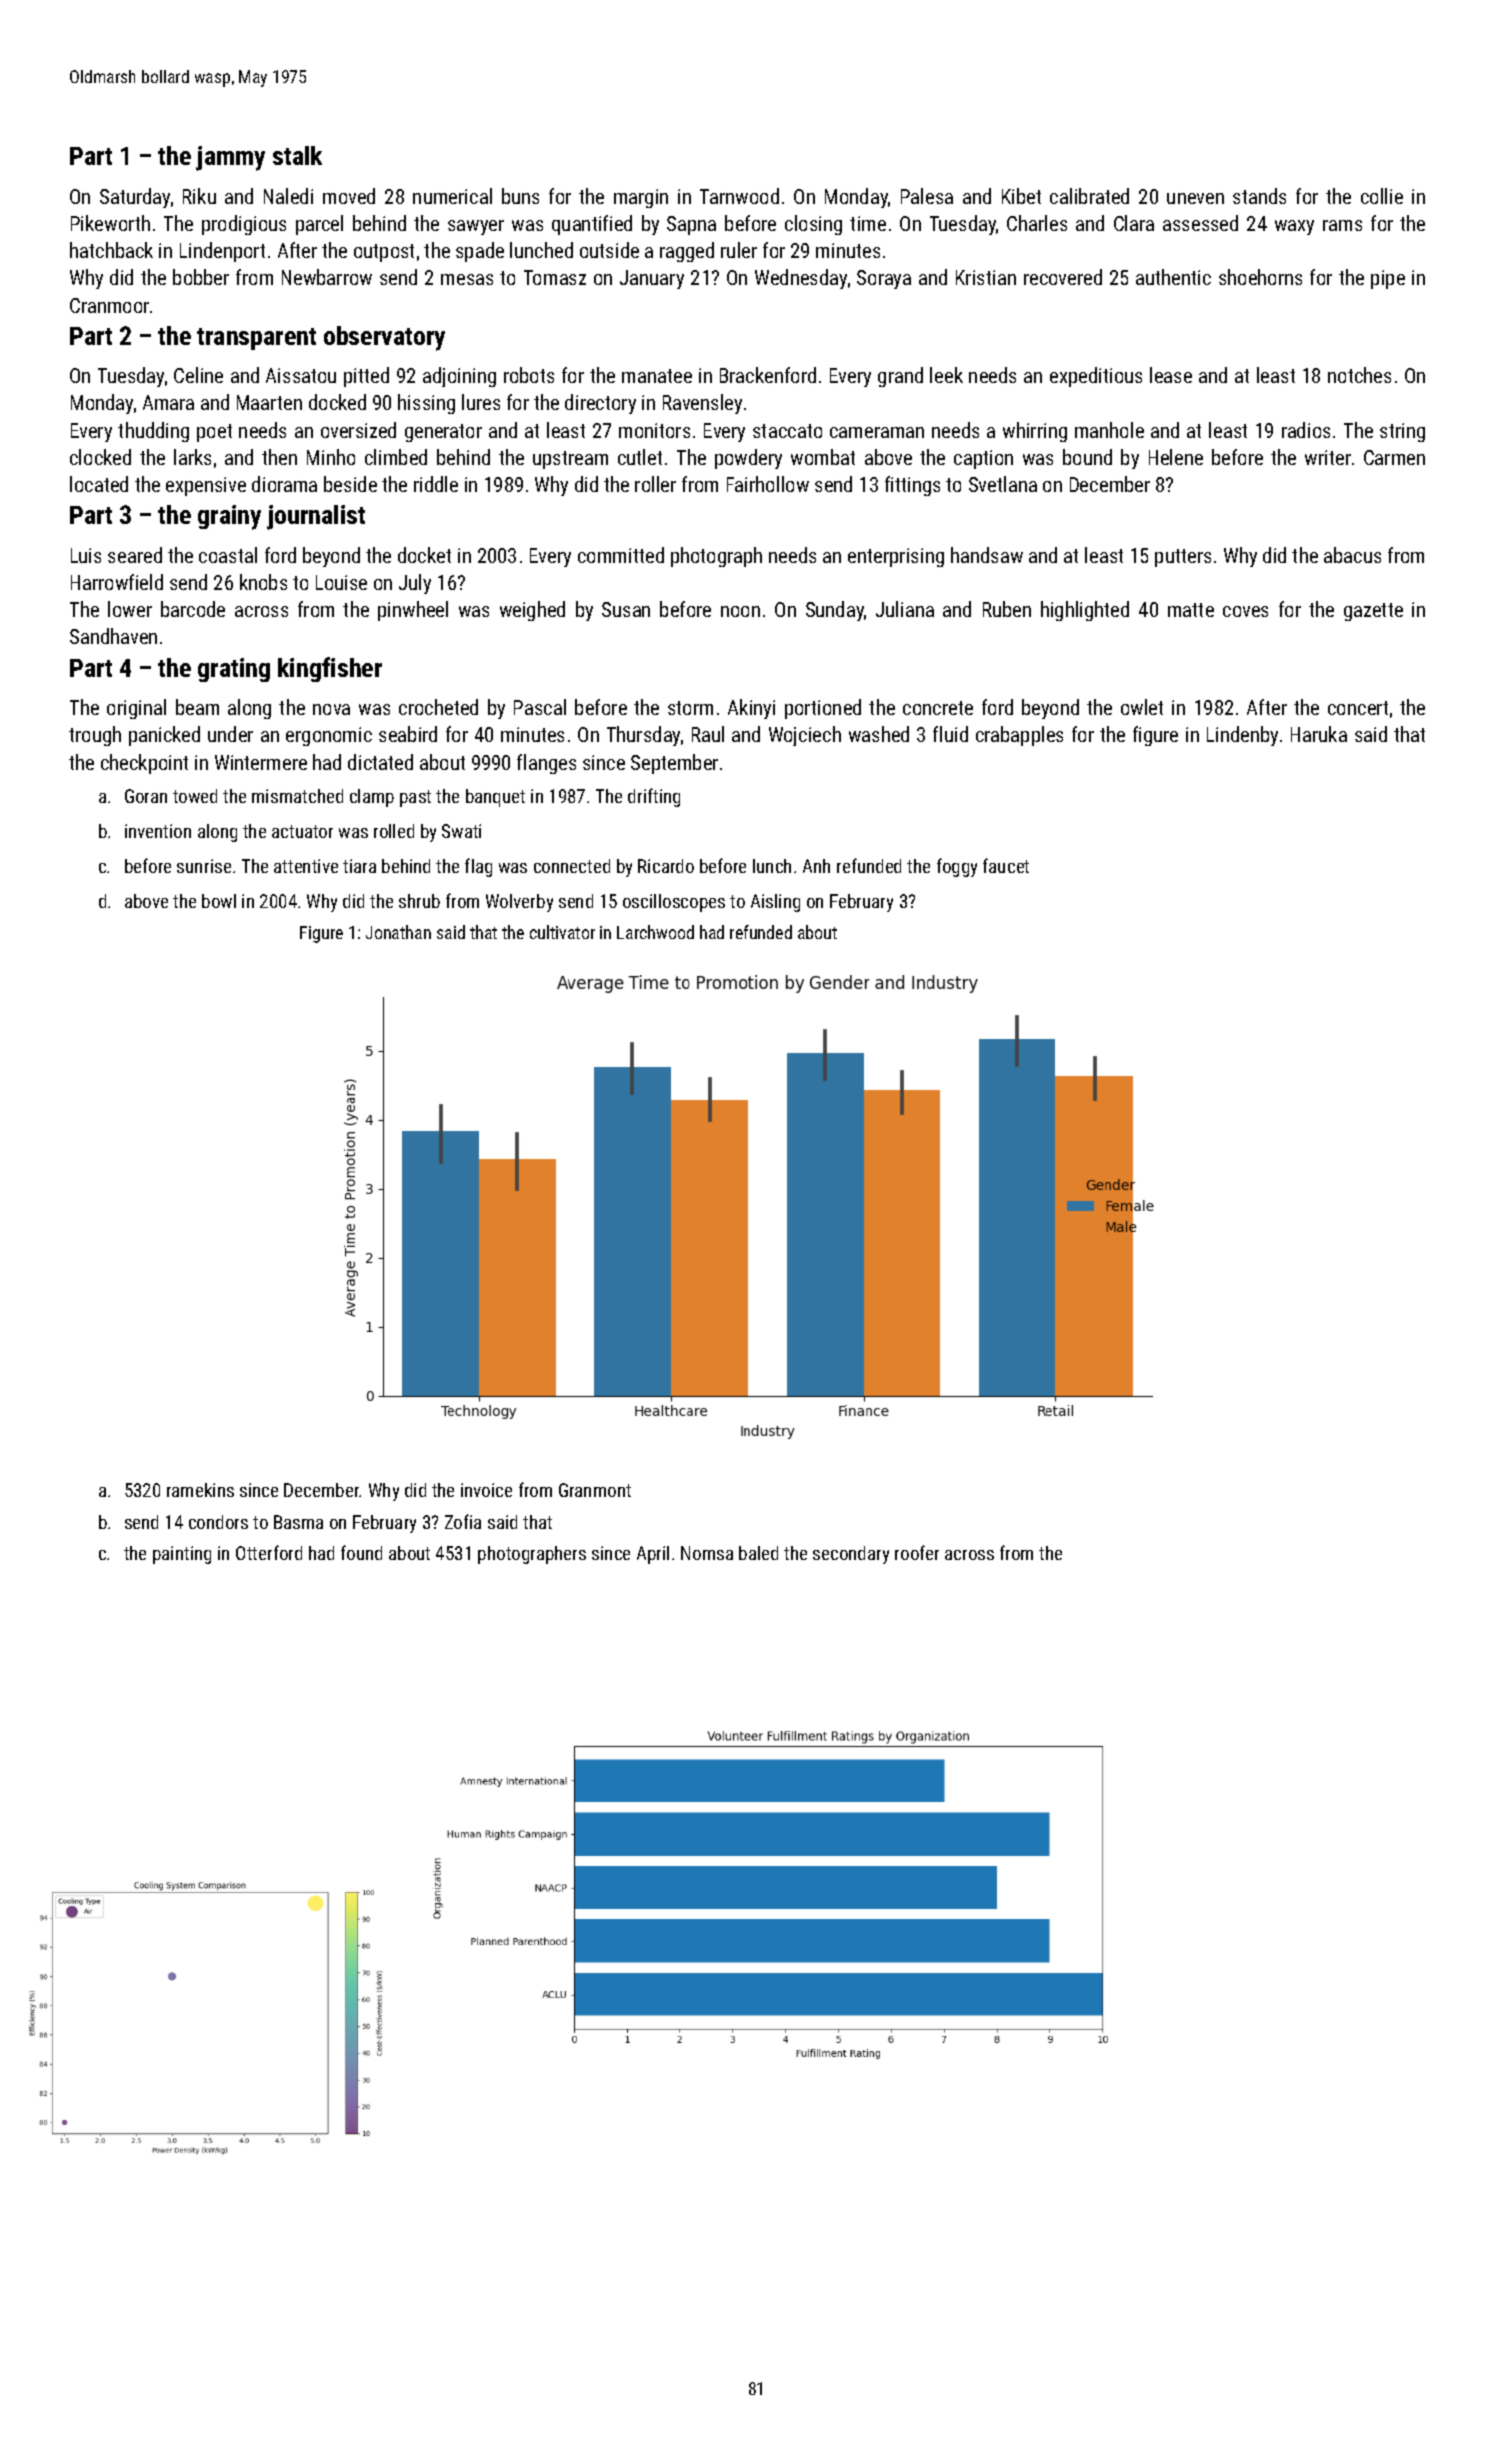 This screenshot has width=1496, height=2464. Describe the element at coordinates (912, 486) in the screenshot. I see `fittings` at that location.
